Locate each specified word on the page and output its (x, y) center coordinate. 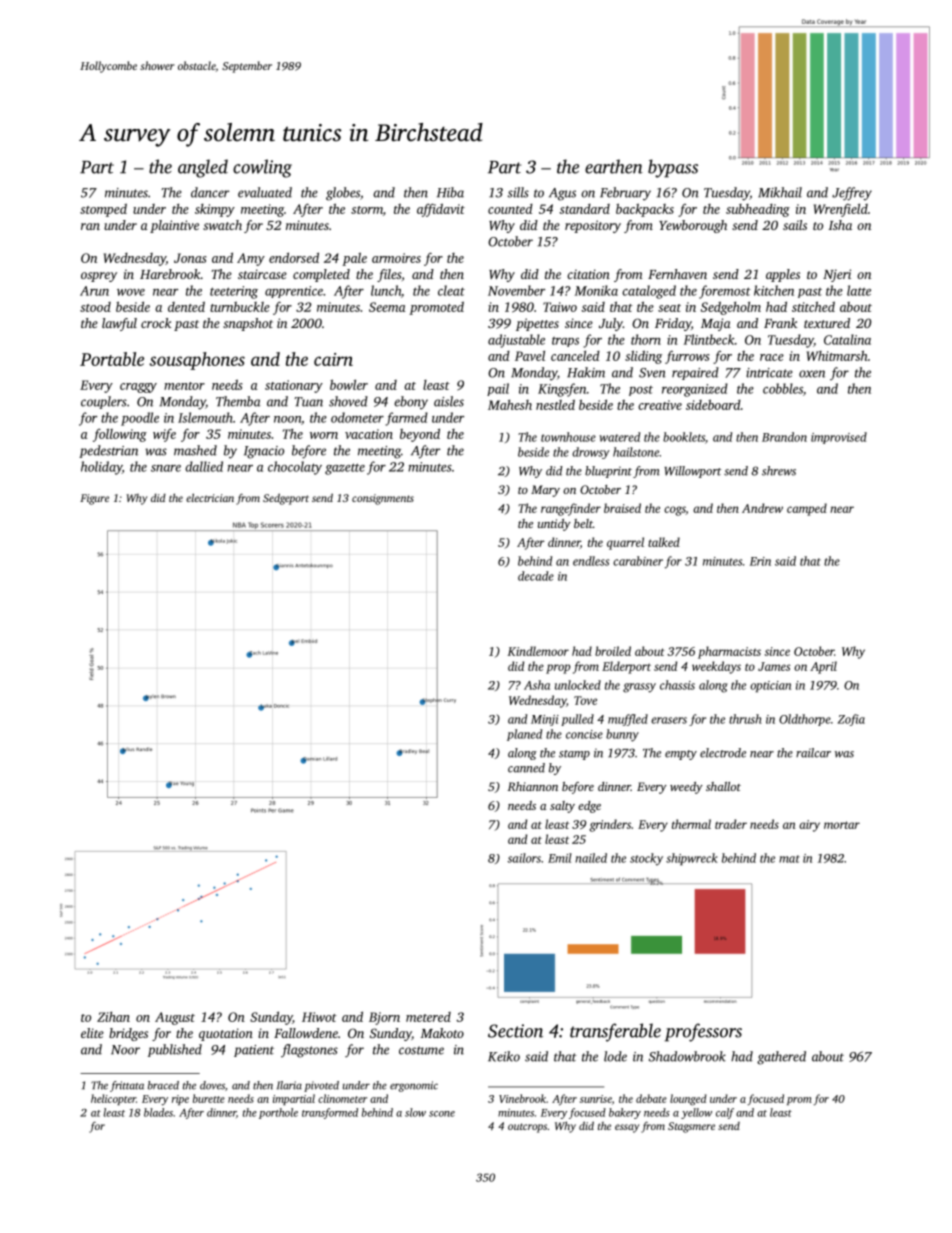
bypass (673, 168)
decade (536, 576)
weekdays (716, 667)
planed (524, 735)
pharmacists (729, 652)
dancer (210, 192)
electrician (210, 497)
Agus (562, 194)
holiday (101, 468)
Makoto (442, 1033)
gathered (781, 1058)
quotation (226, 1034)
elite (92, 1033)
